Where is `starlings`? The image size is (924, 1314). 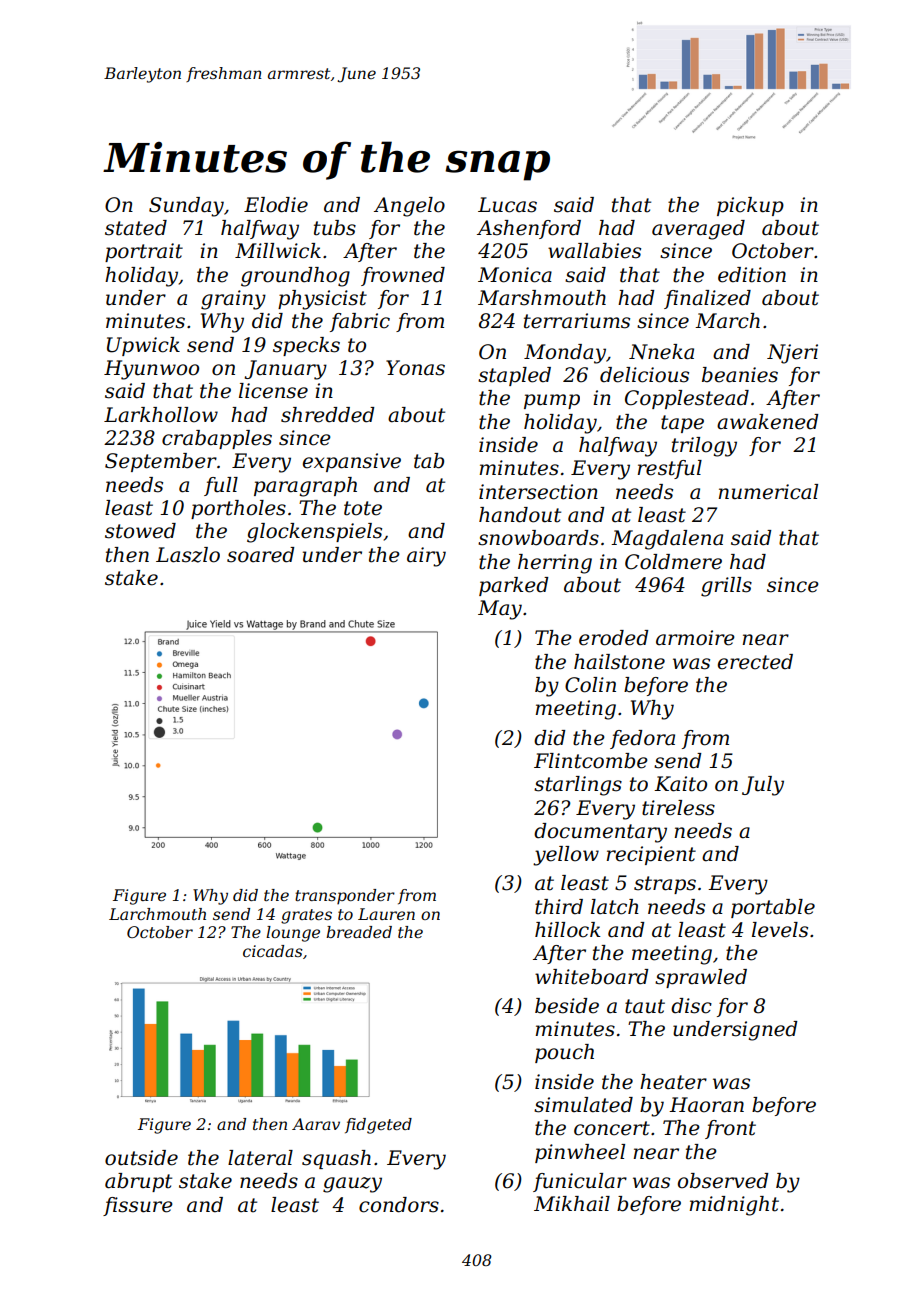
starlings is located at coordinates (578, 786).
